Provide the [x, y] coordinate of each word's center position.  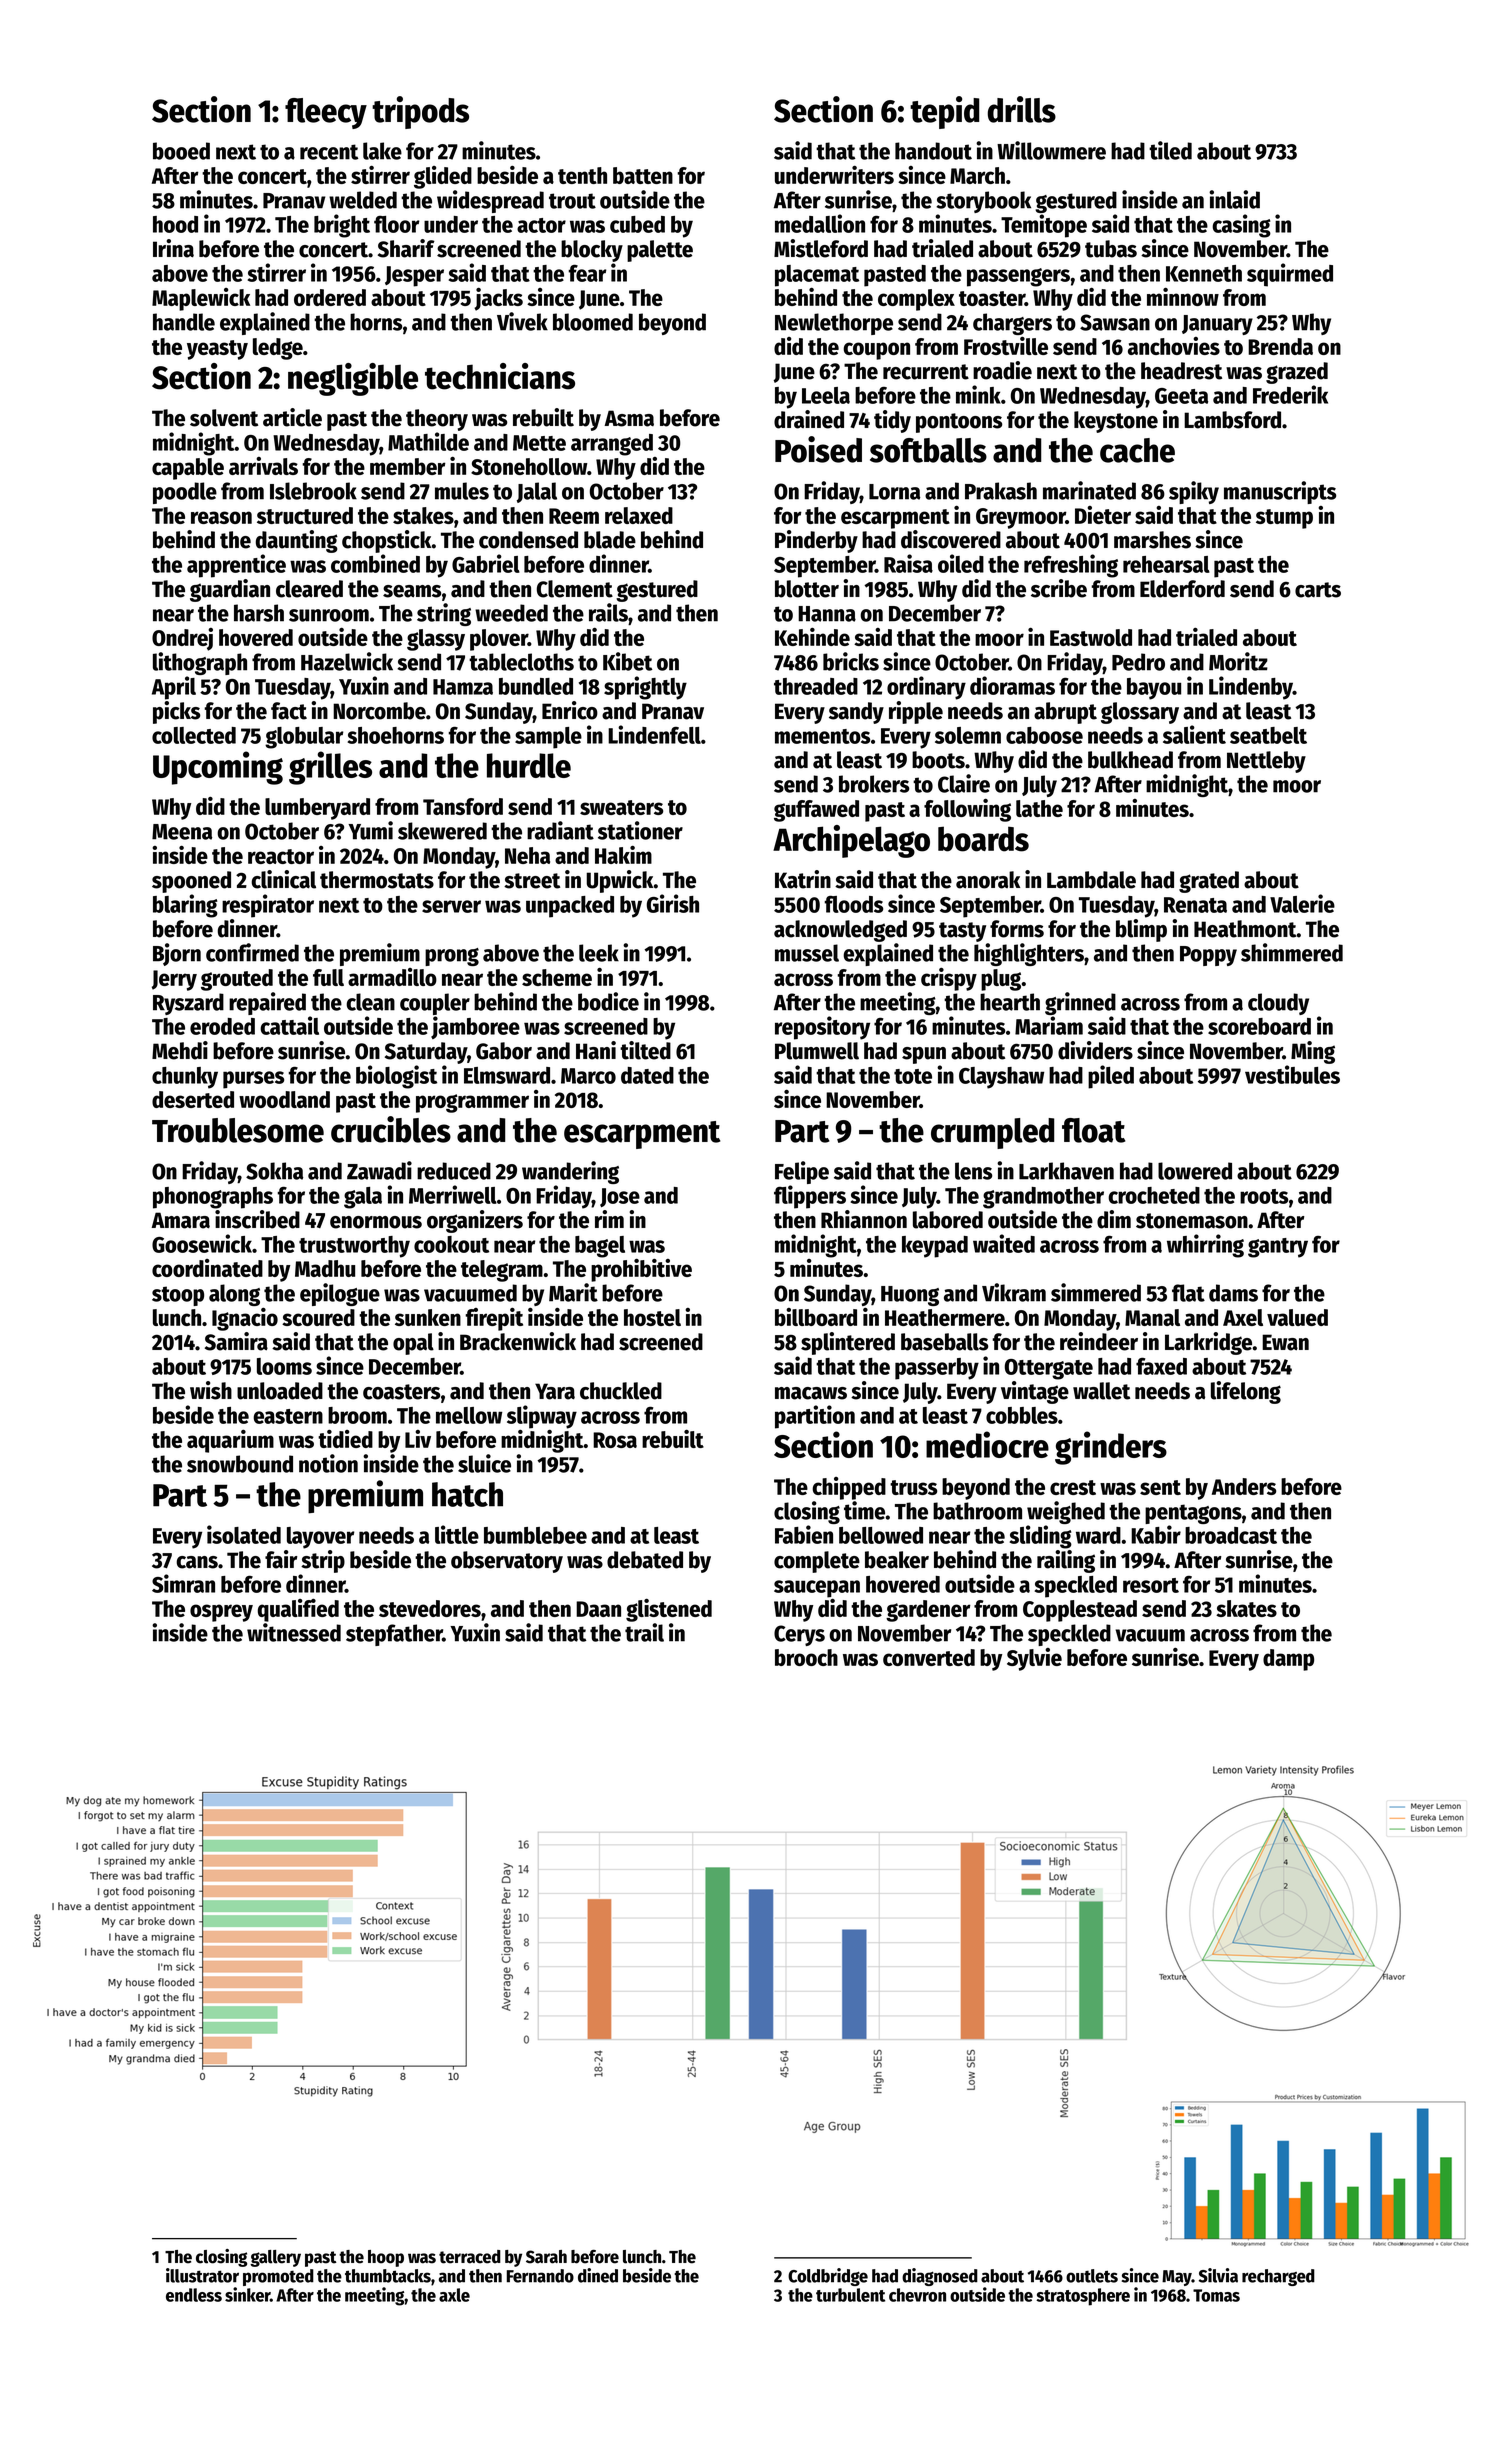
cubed [637, 224]
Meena [182, 832]
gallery [275, 2258]
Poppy [1208, 956]
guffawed [816, 811]
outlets [1092, 2276]
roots [1264, 1196]
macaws [811, 1393]
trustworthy [354, 1247]
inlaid [1234, 199]
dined [598, 2275]
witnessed [294, 1632]
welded [363, 200]
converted [929, 1657]
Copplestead [1080, 1611]
